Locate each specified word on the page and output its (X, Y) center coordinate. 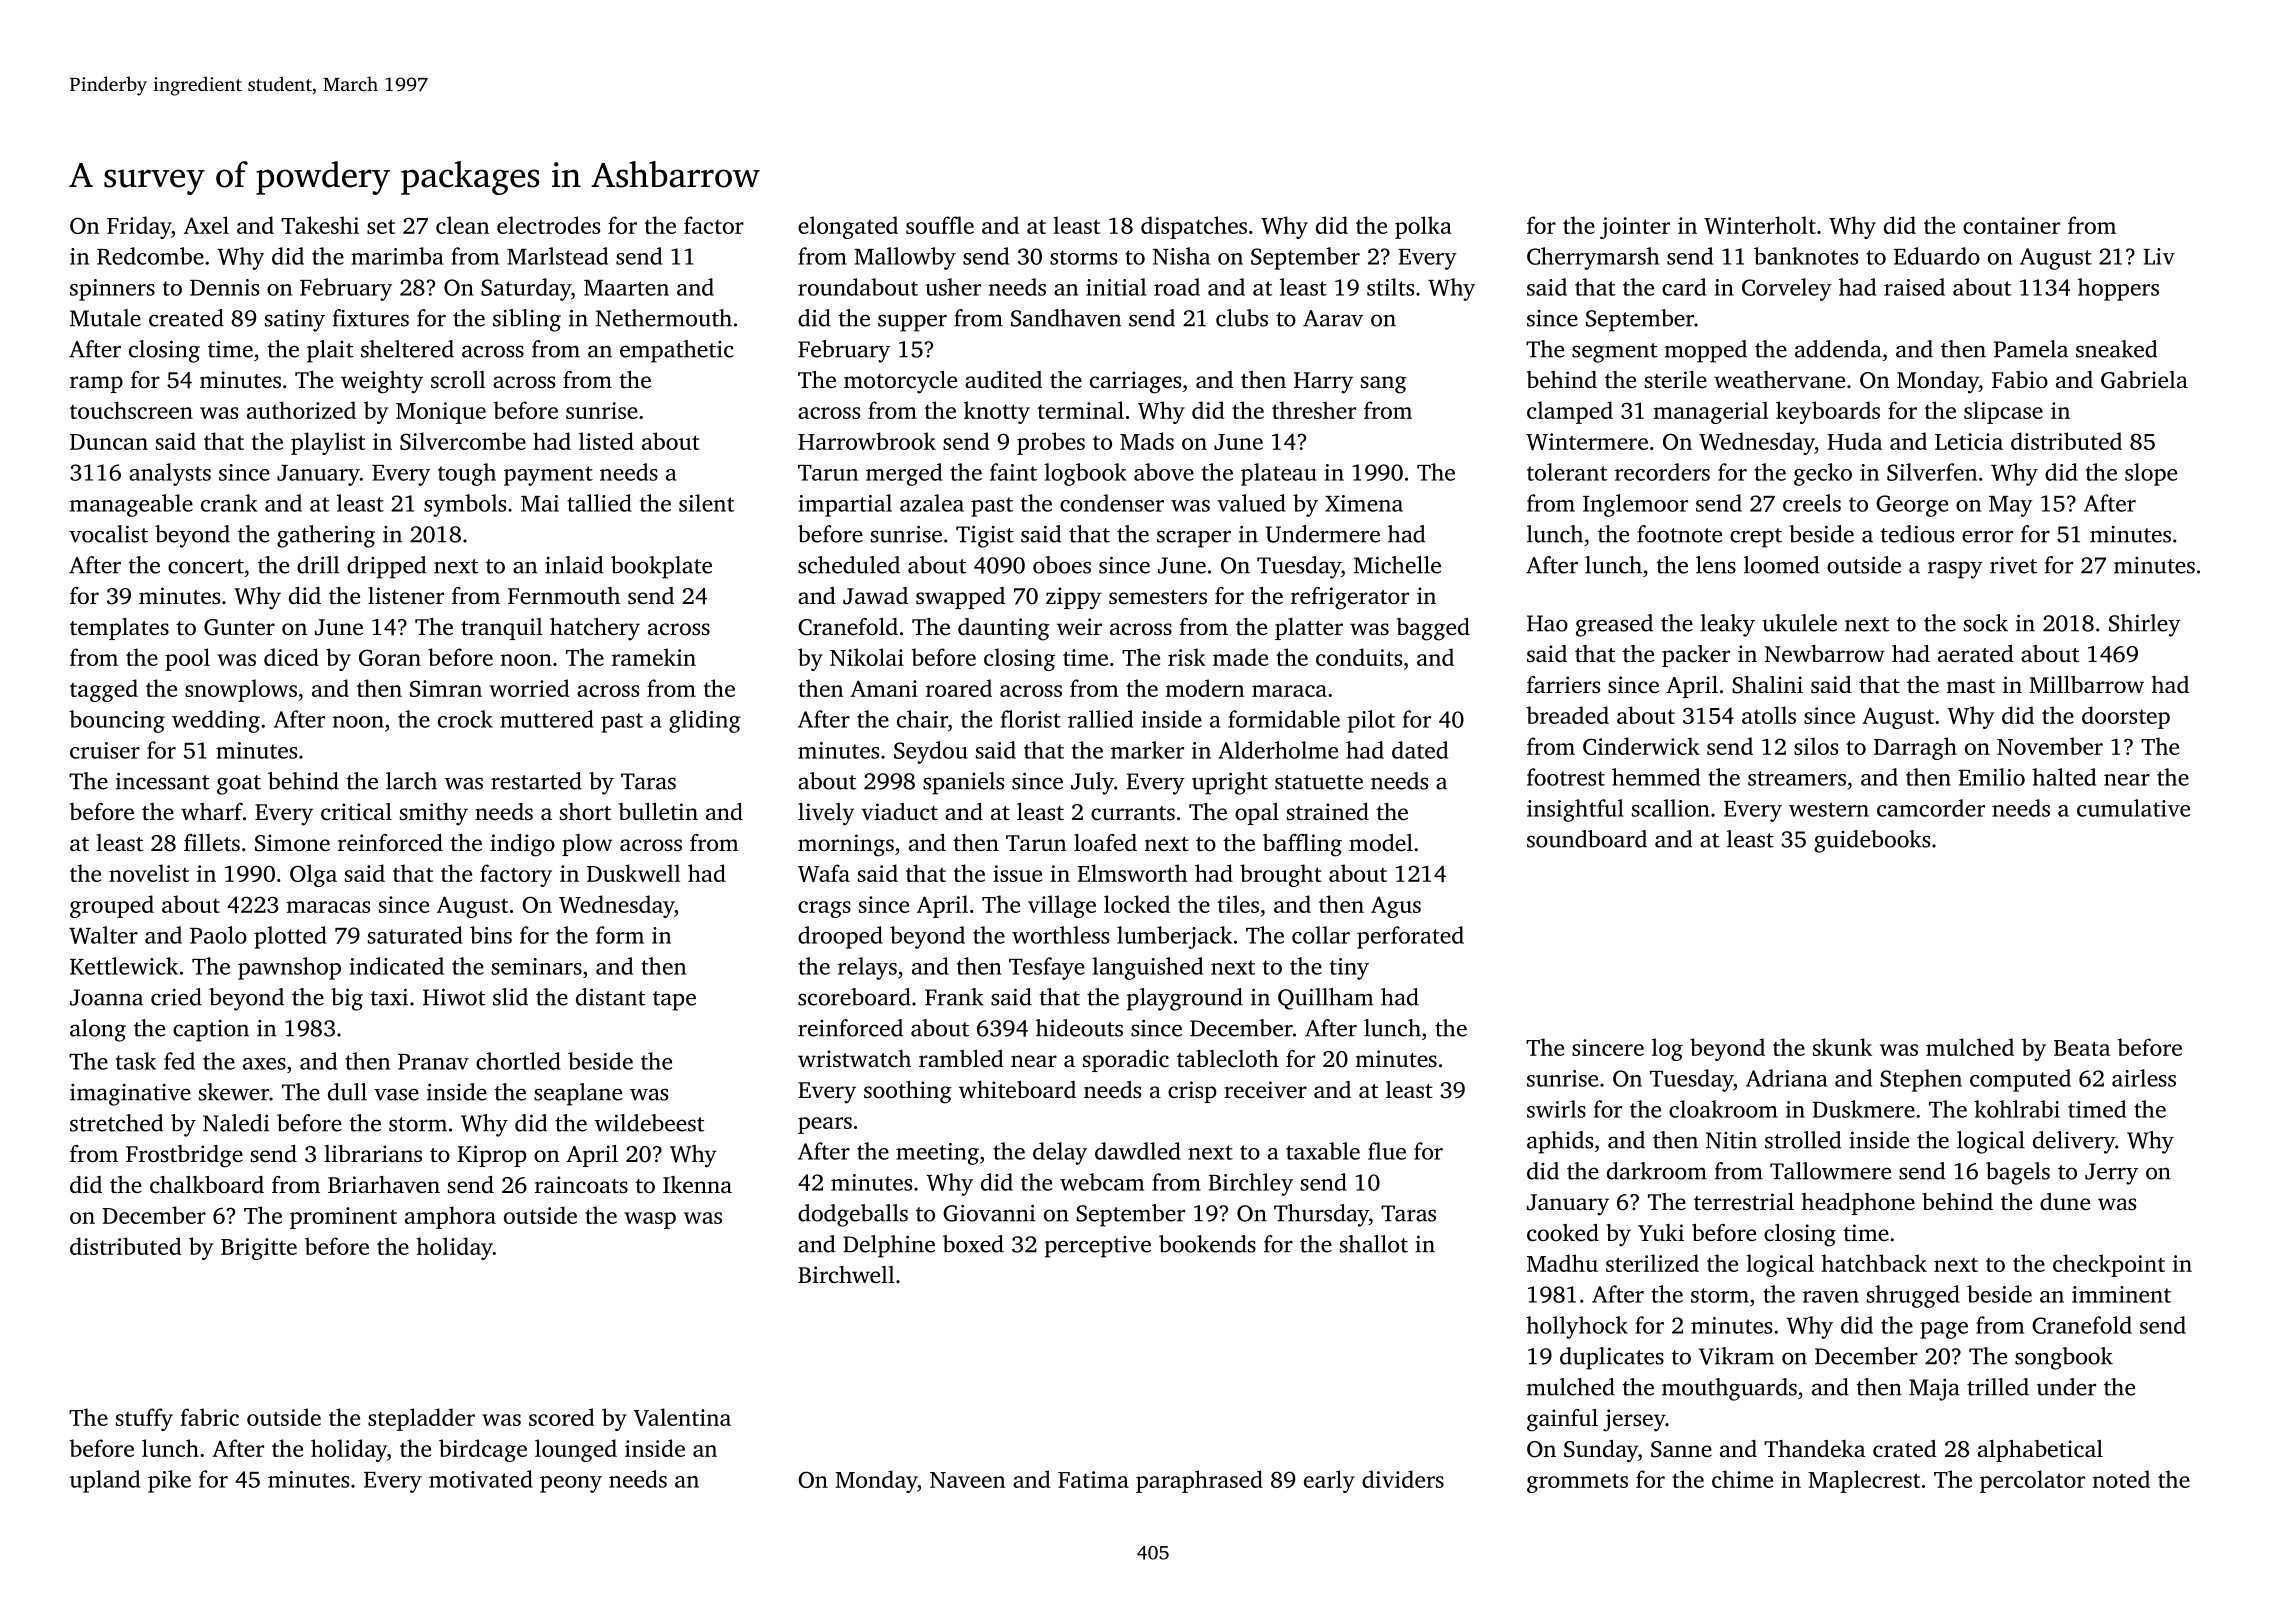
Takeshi (320, 225)
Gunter (239, 627)
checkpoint (2109, 1265)
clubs (1242, 318)
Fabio (2020, 379)
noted (2121, 1479)
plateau (1279, 474)
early (1329, 1481)
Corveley (1787, 289)
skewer (234, 1092)
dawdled (1138, 1151)
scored (562, 1417)
